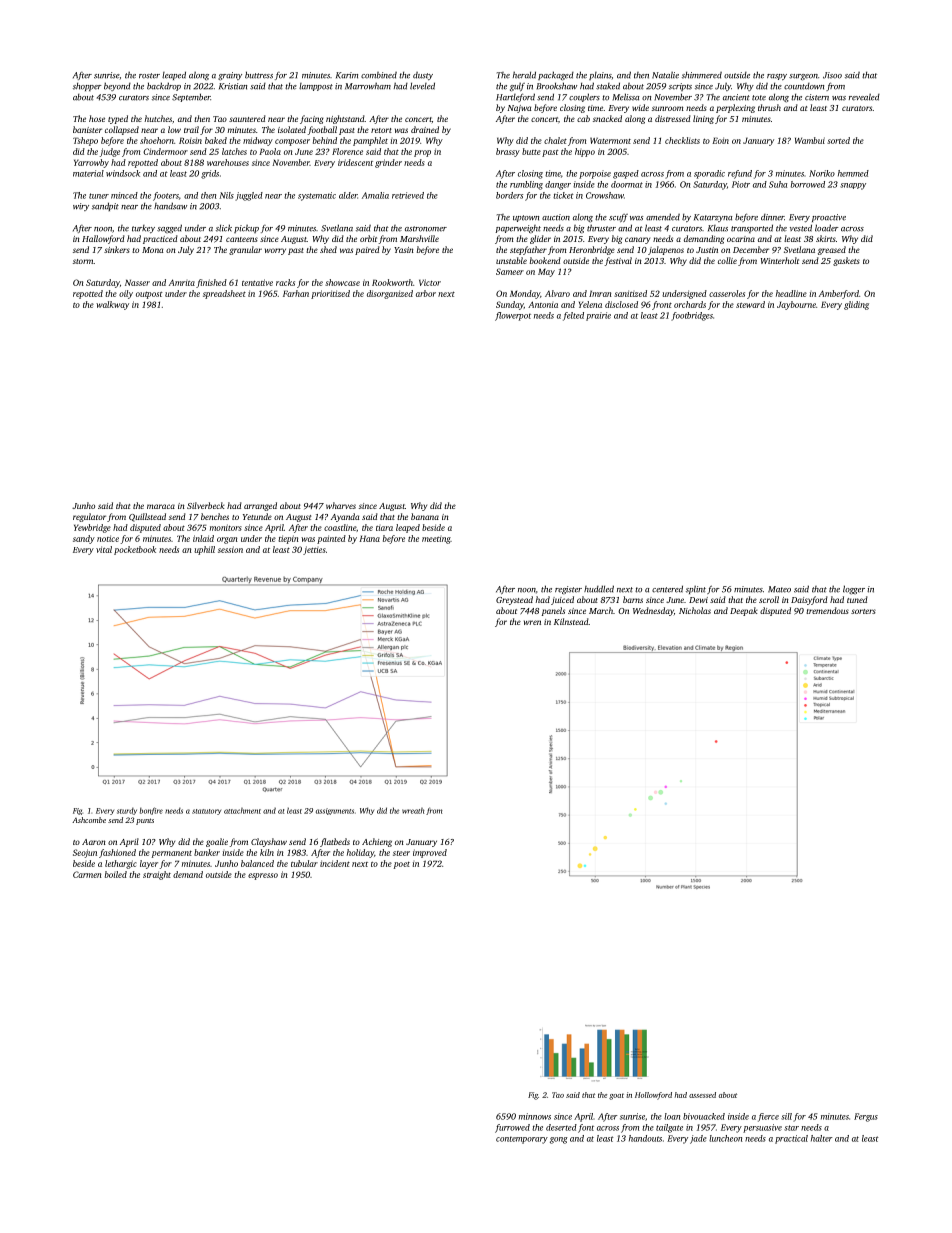 The width and height of the document is (952, 1233). Describe the element at coordinates (151, 811) in the document. I see `bonfire` at that location.
